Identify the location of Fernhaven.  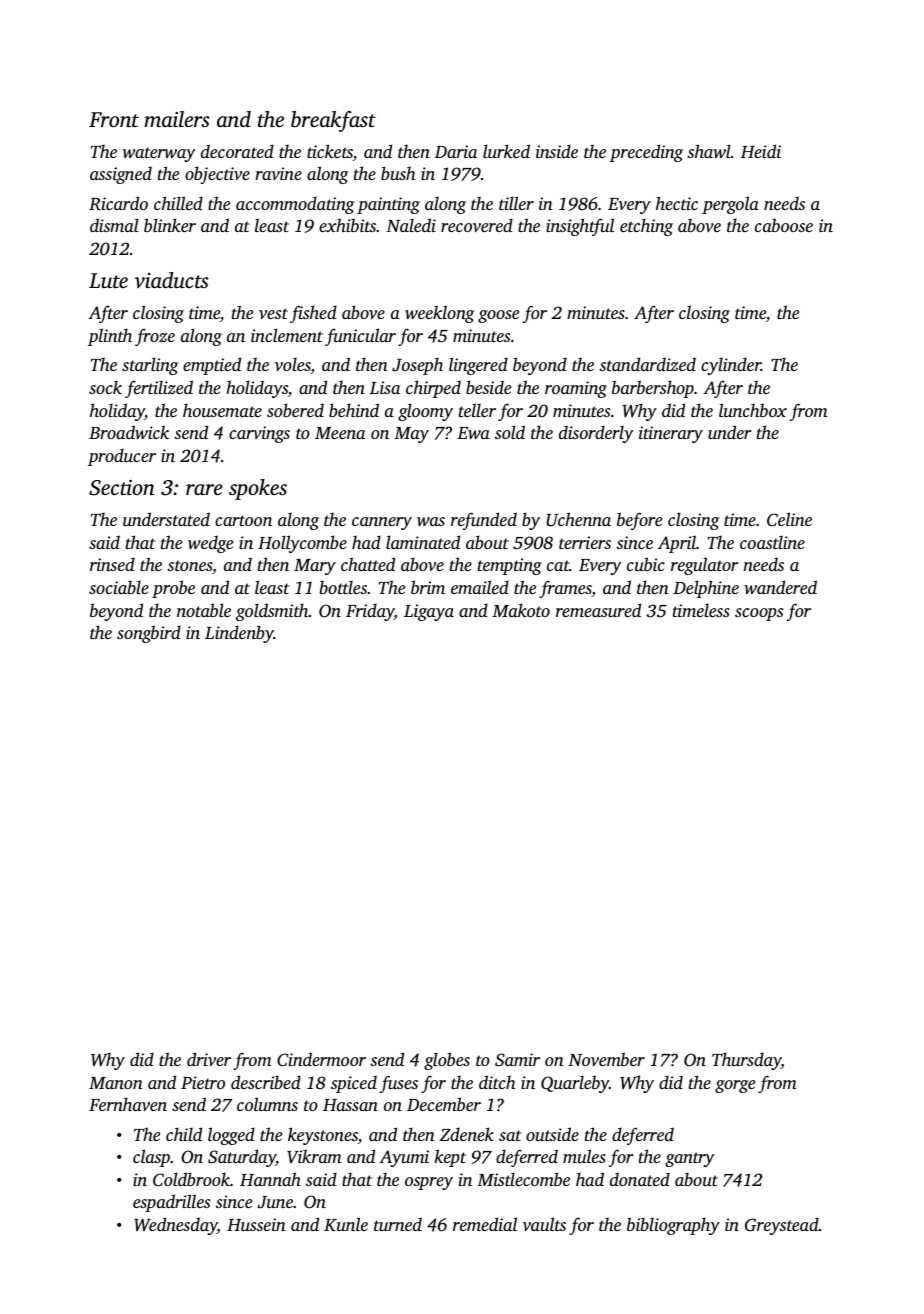
(128, 1104).
